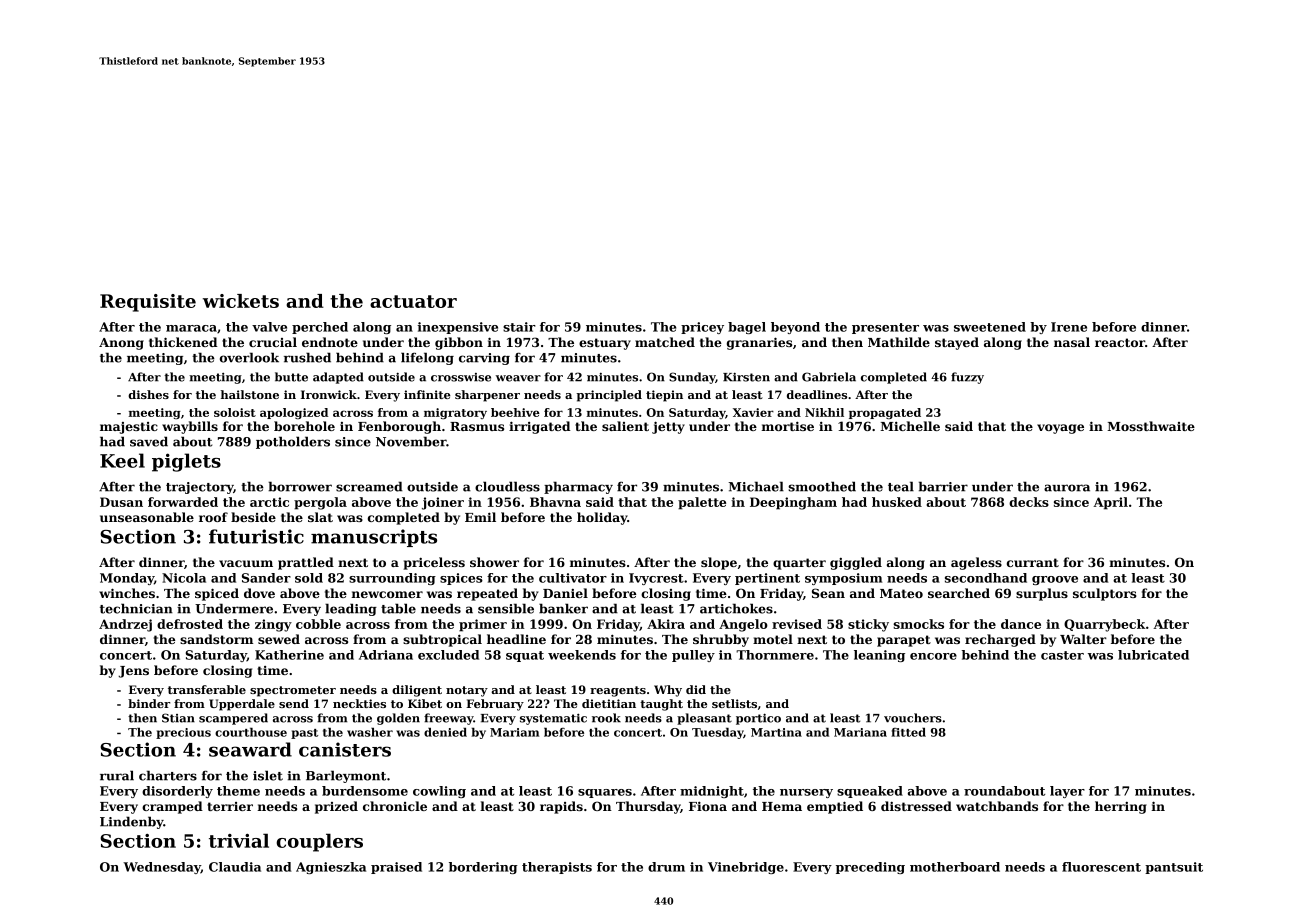 Image resolution: width=1308 pixels, height=924 pixels. Describe the element at coordinates (602, 518) in the page. I see `holiday` at that location.
